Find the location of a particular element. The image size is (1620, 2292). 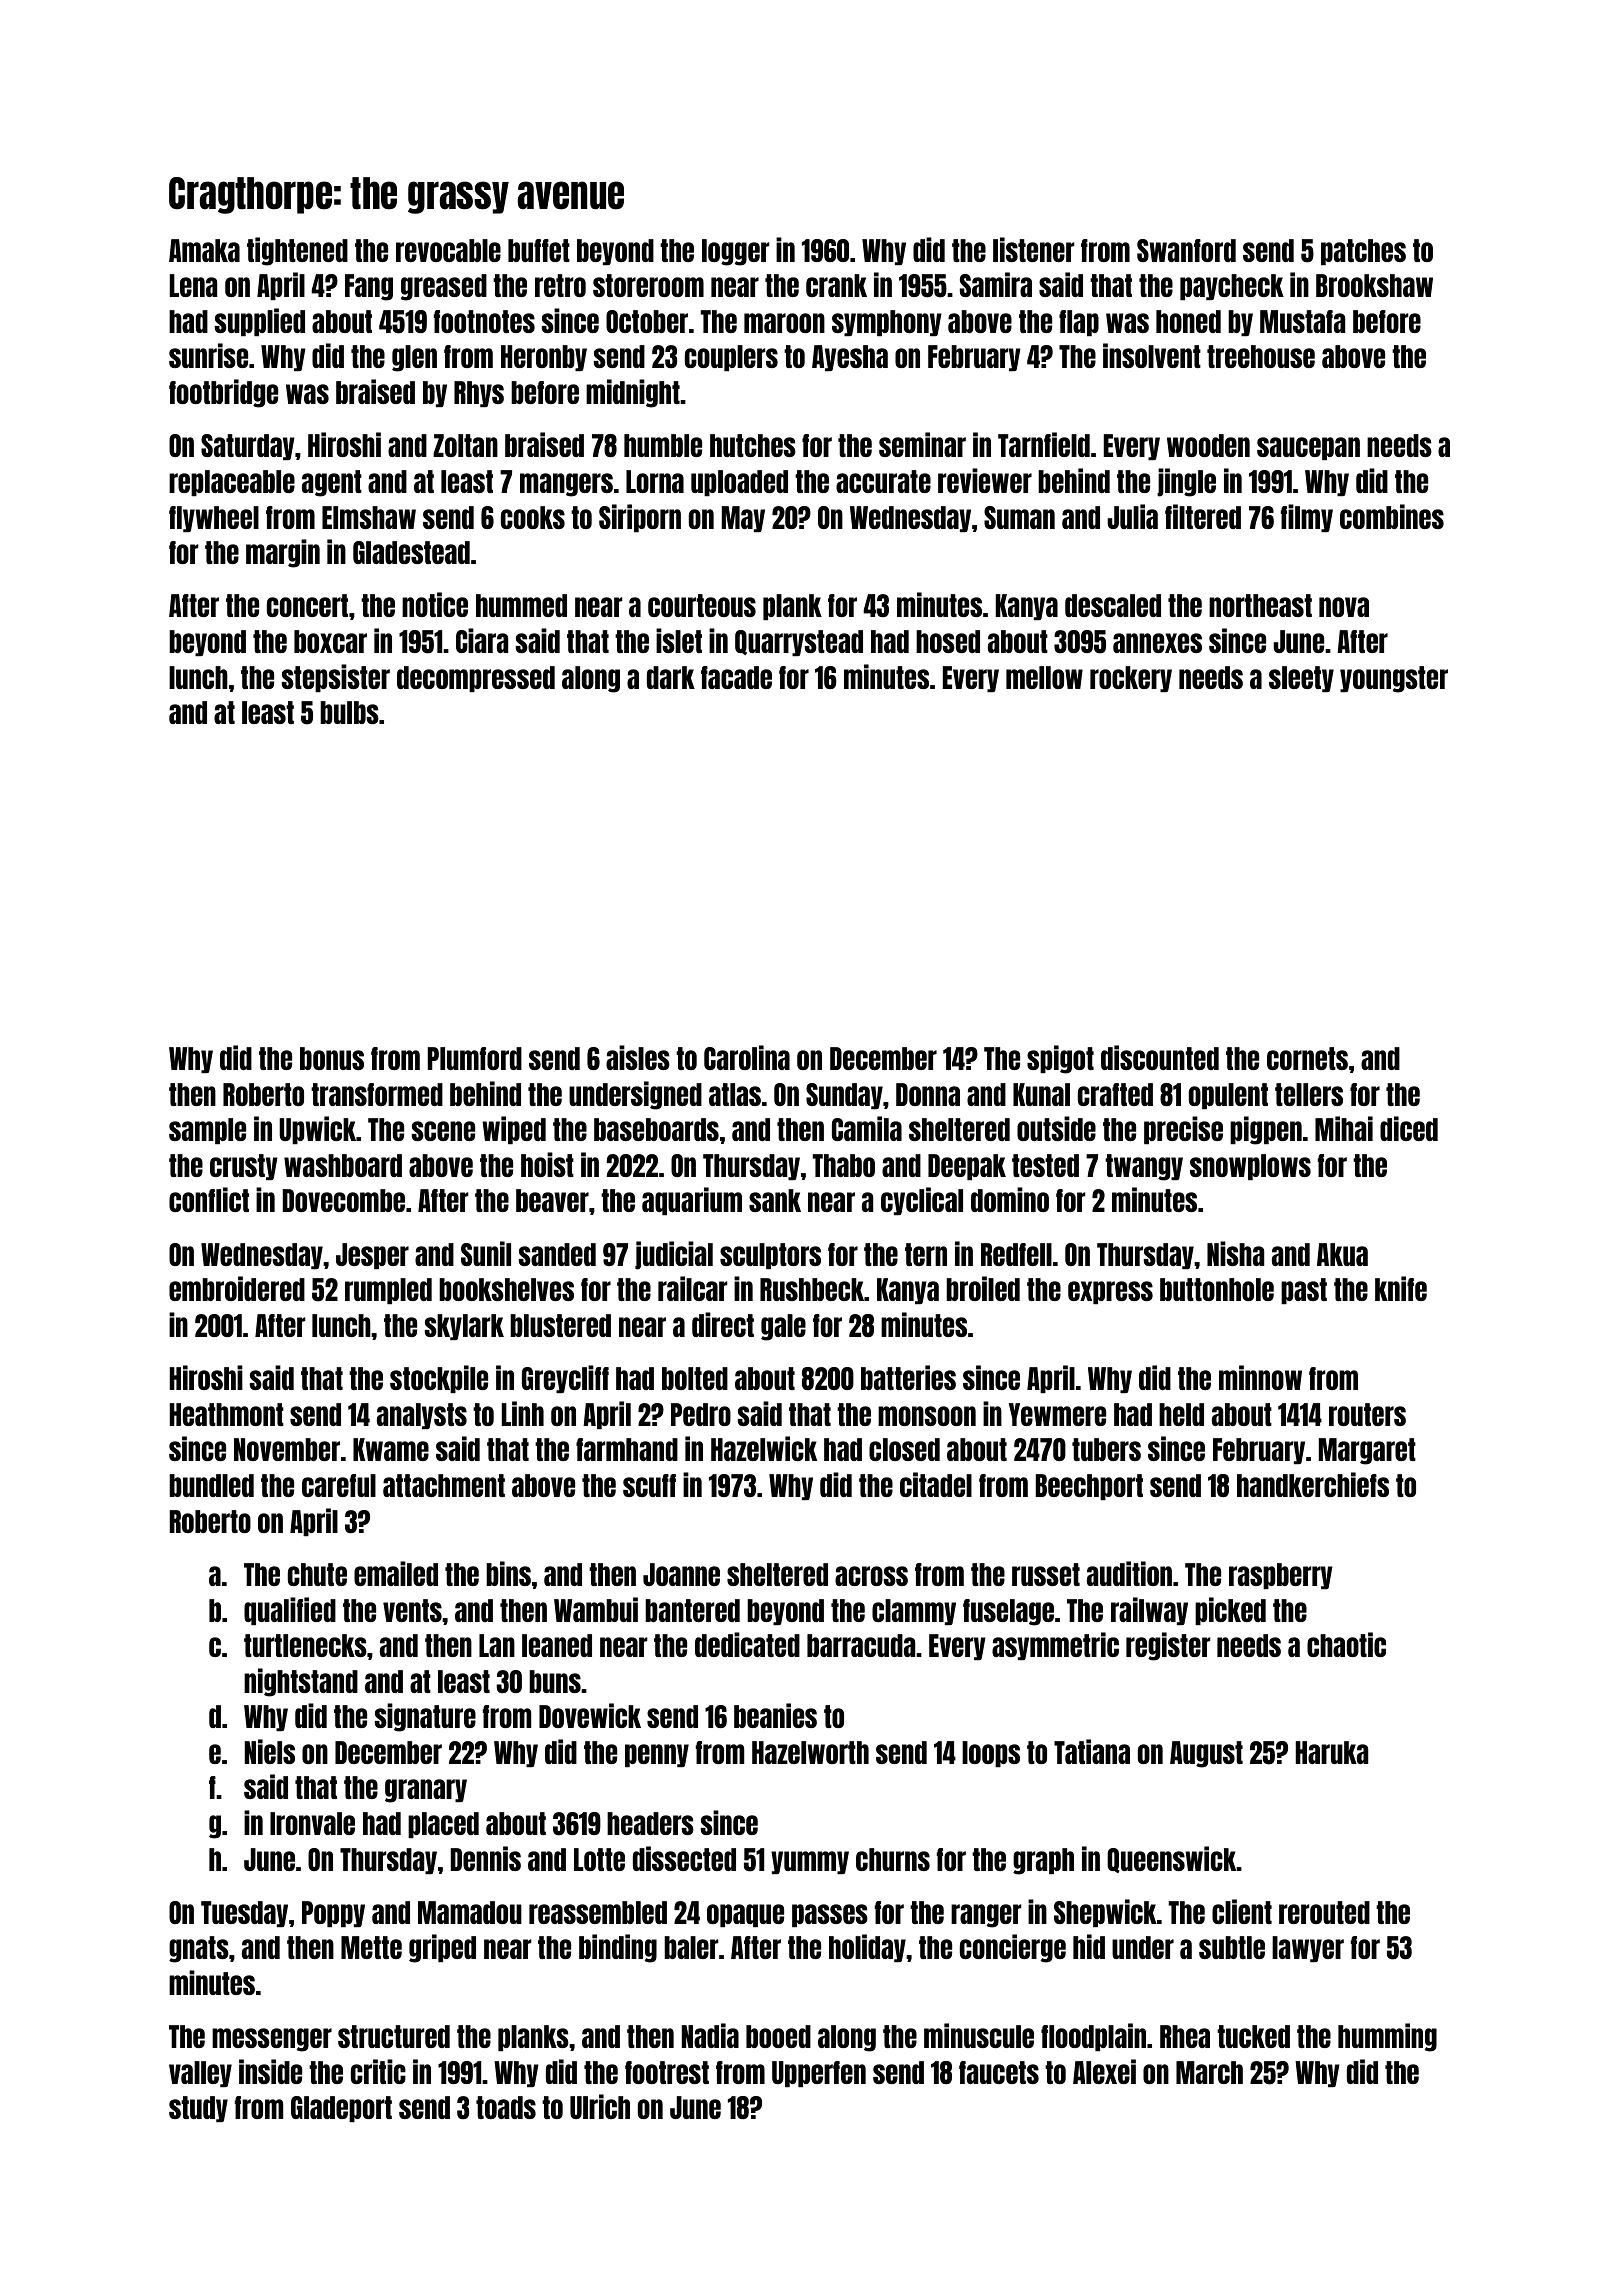

Ciara is located at coordinates (482, 640).
